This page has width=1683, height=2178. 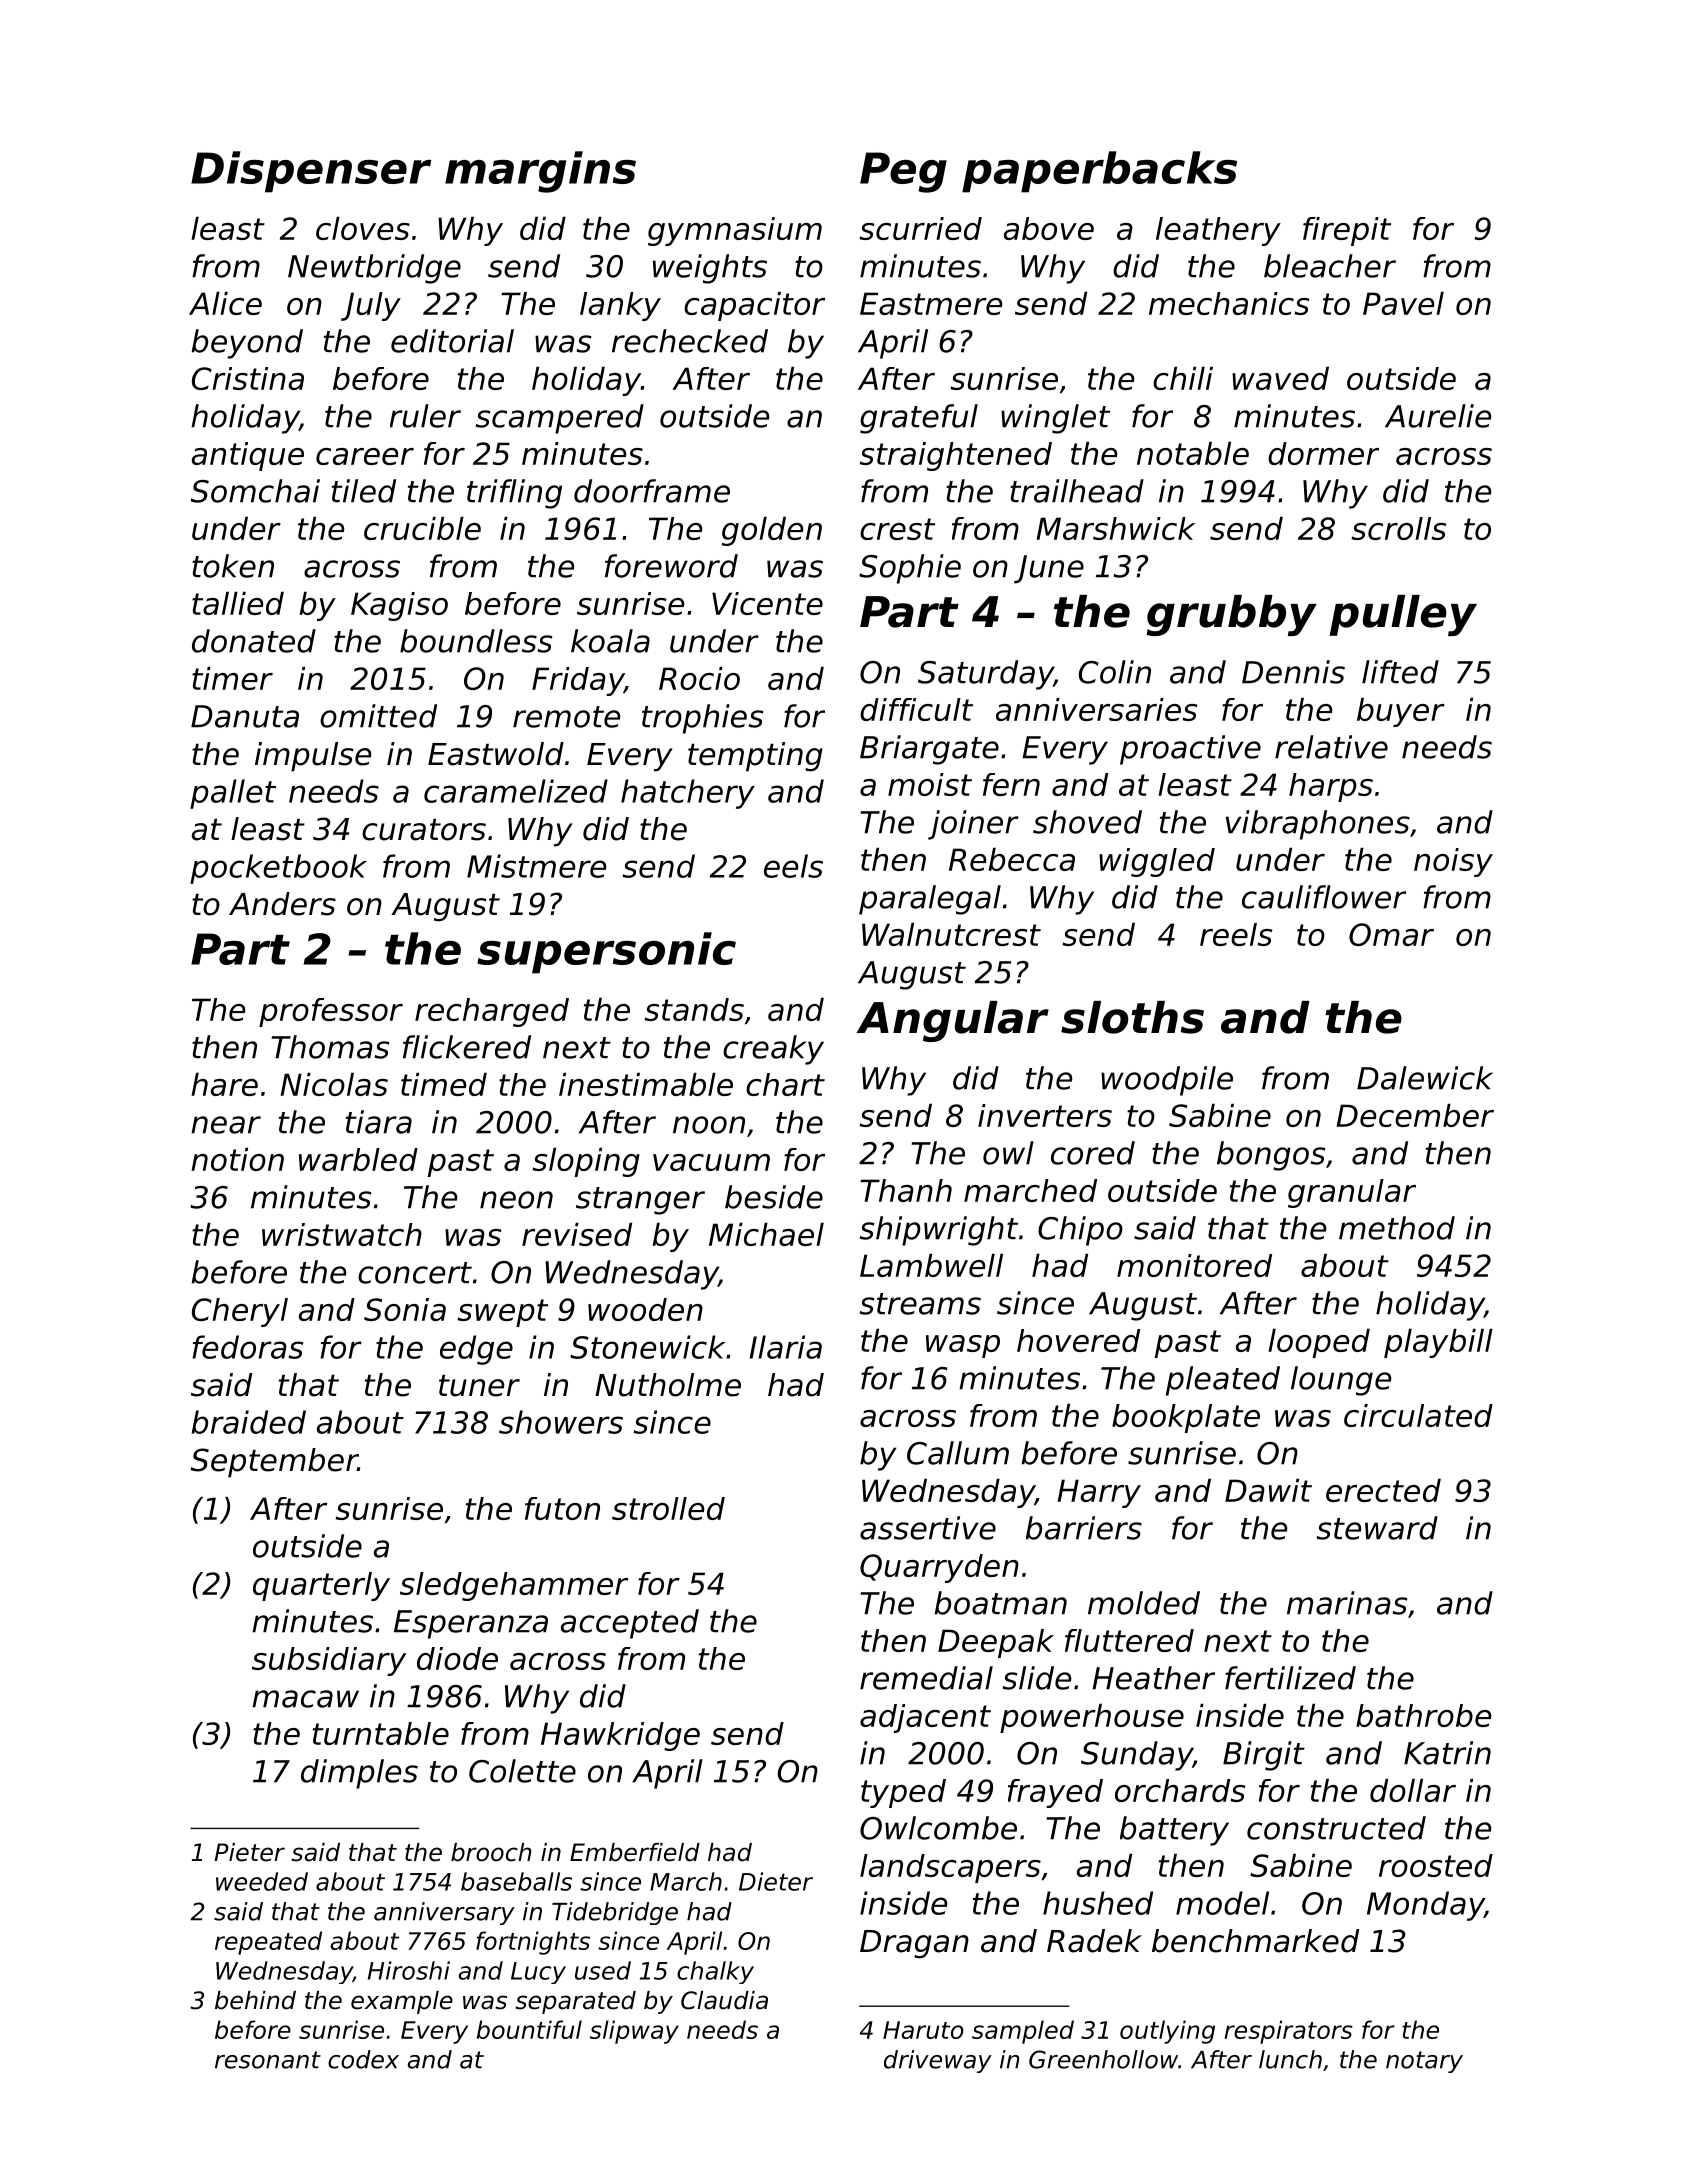 I want to click on accepted, so click(x=630, y=1624).
